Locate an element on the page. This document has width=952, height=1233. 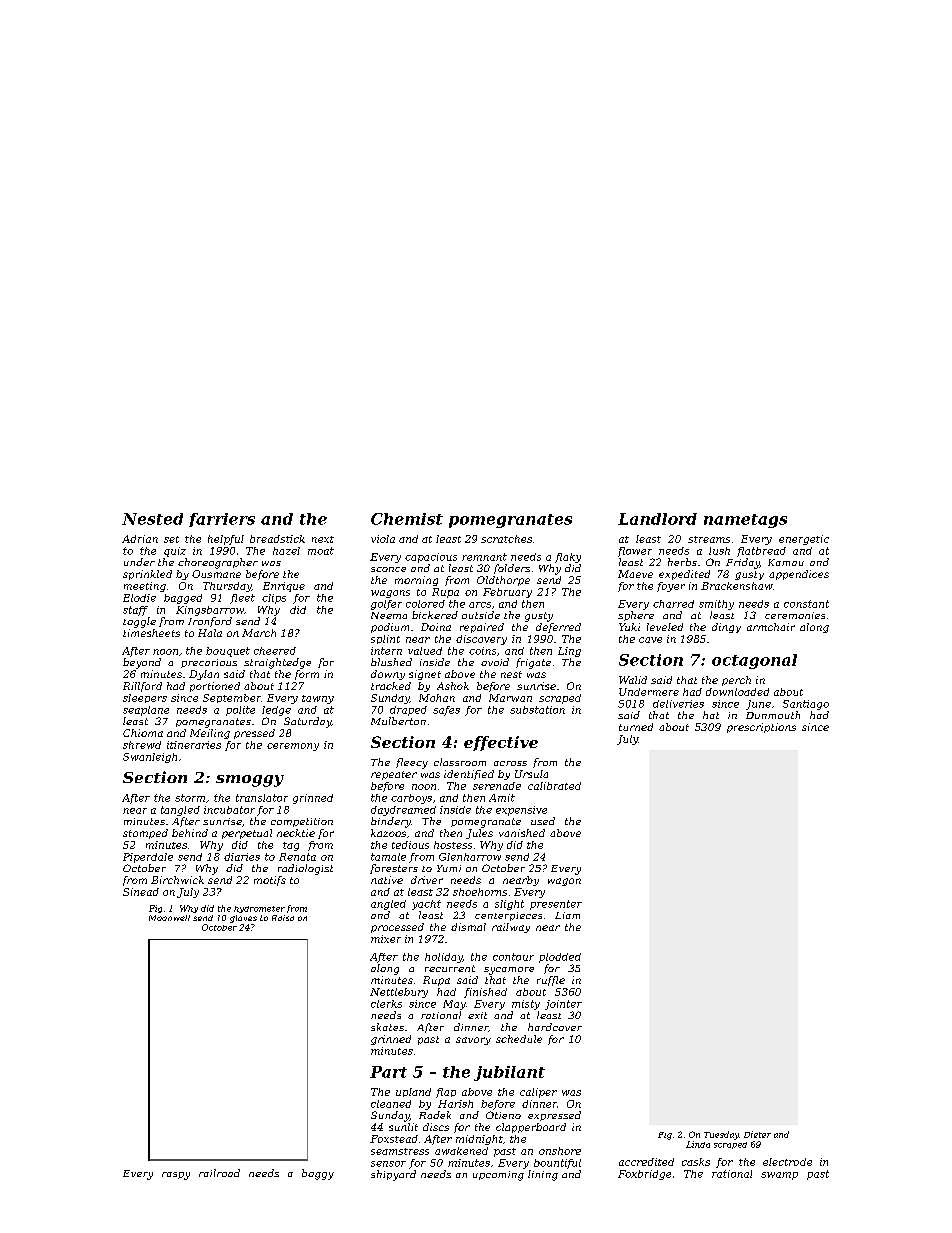
morning is located at coordinates (416, 581).
